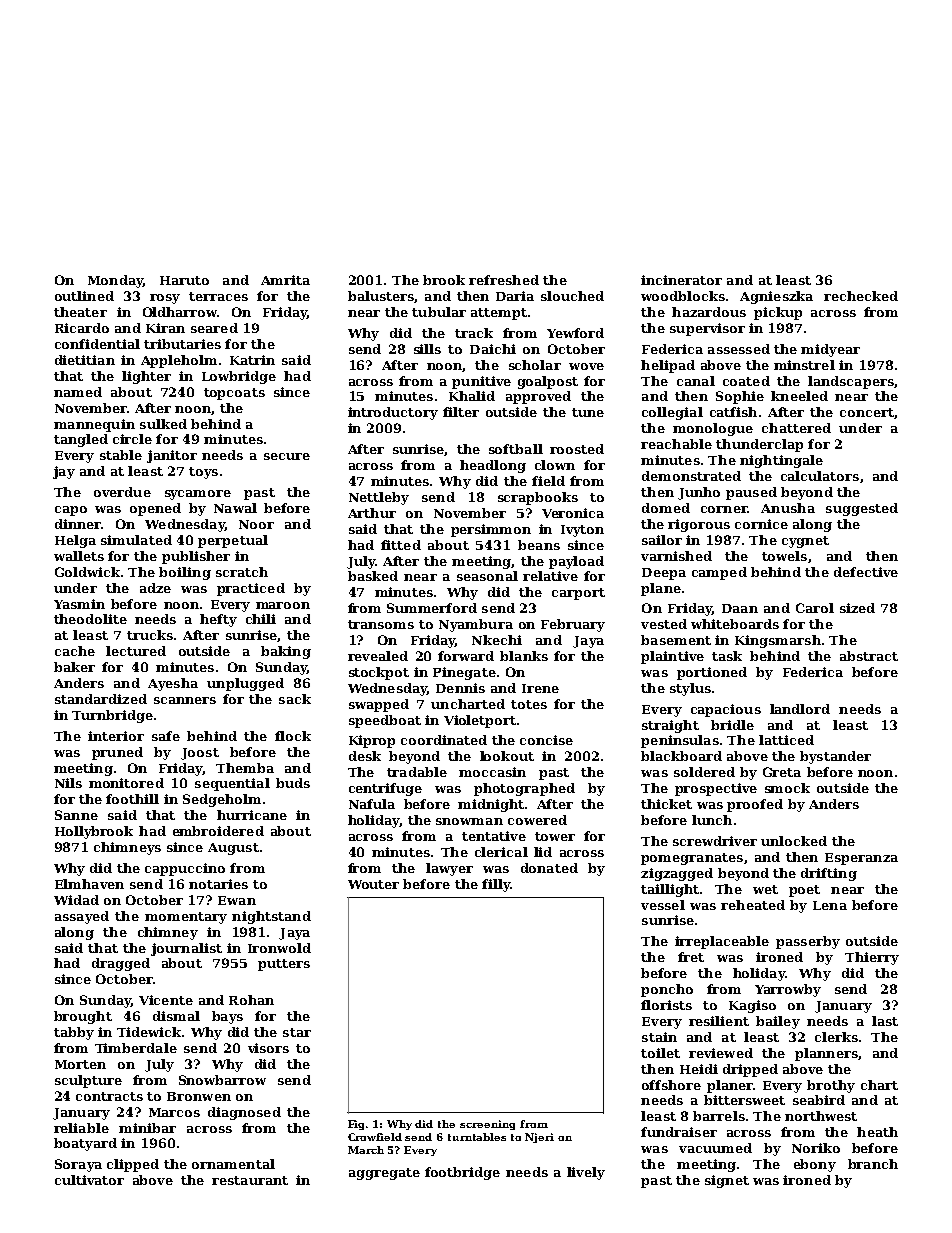 The height and width of the image is (1233, 952). I want to click on landlord, so click(800, 709).
